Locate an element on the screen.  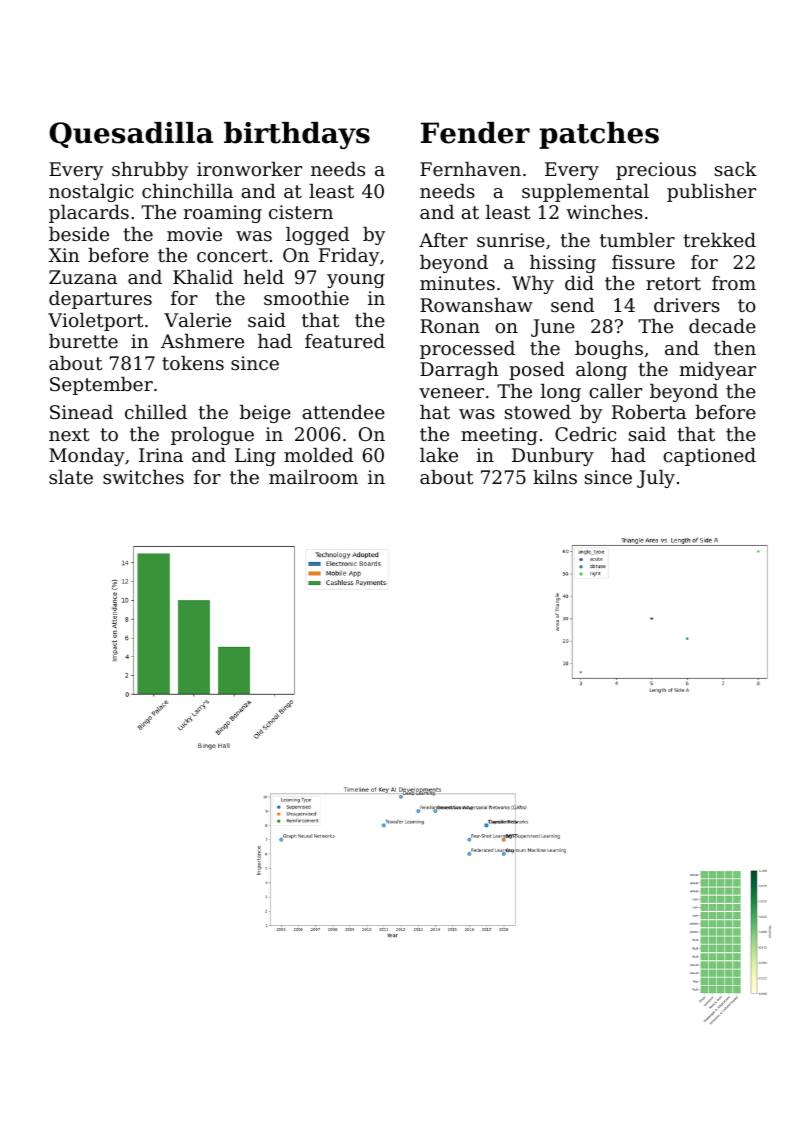
send is located at coordinates (572, 305).
